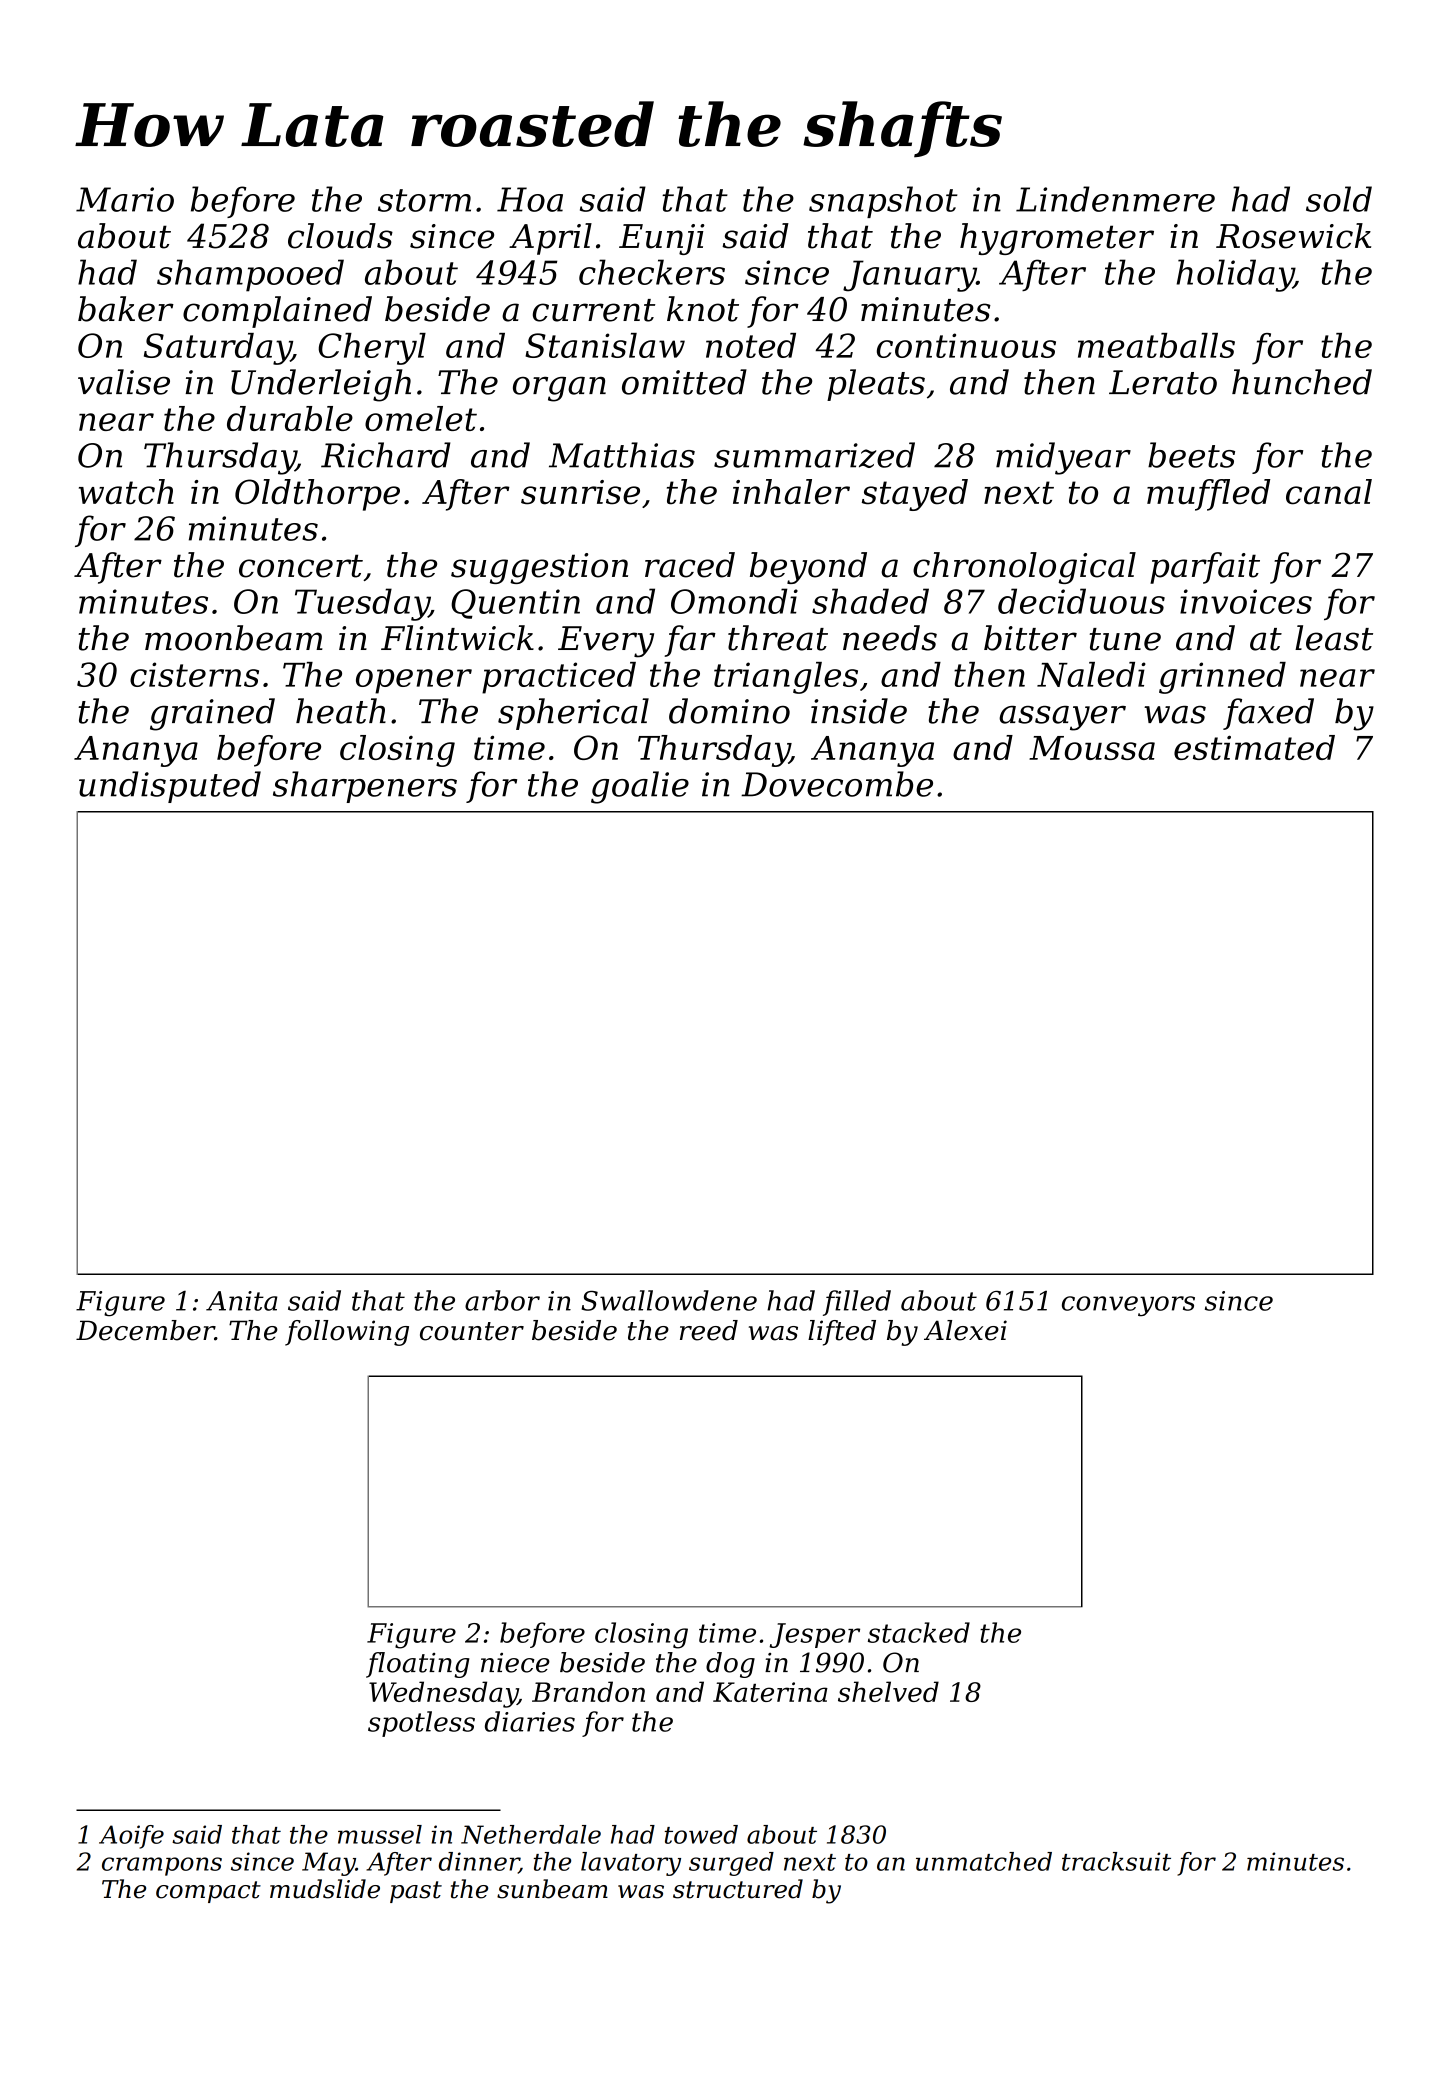  Describe the element at coordinates (365, 787) in the screenshot. I see `sharpeners` at that location.
